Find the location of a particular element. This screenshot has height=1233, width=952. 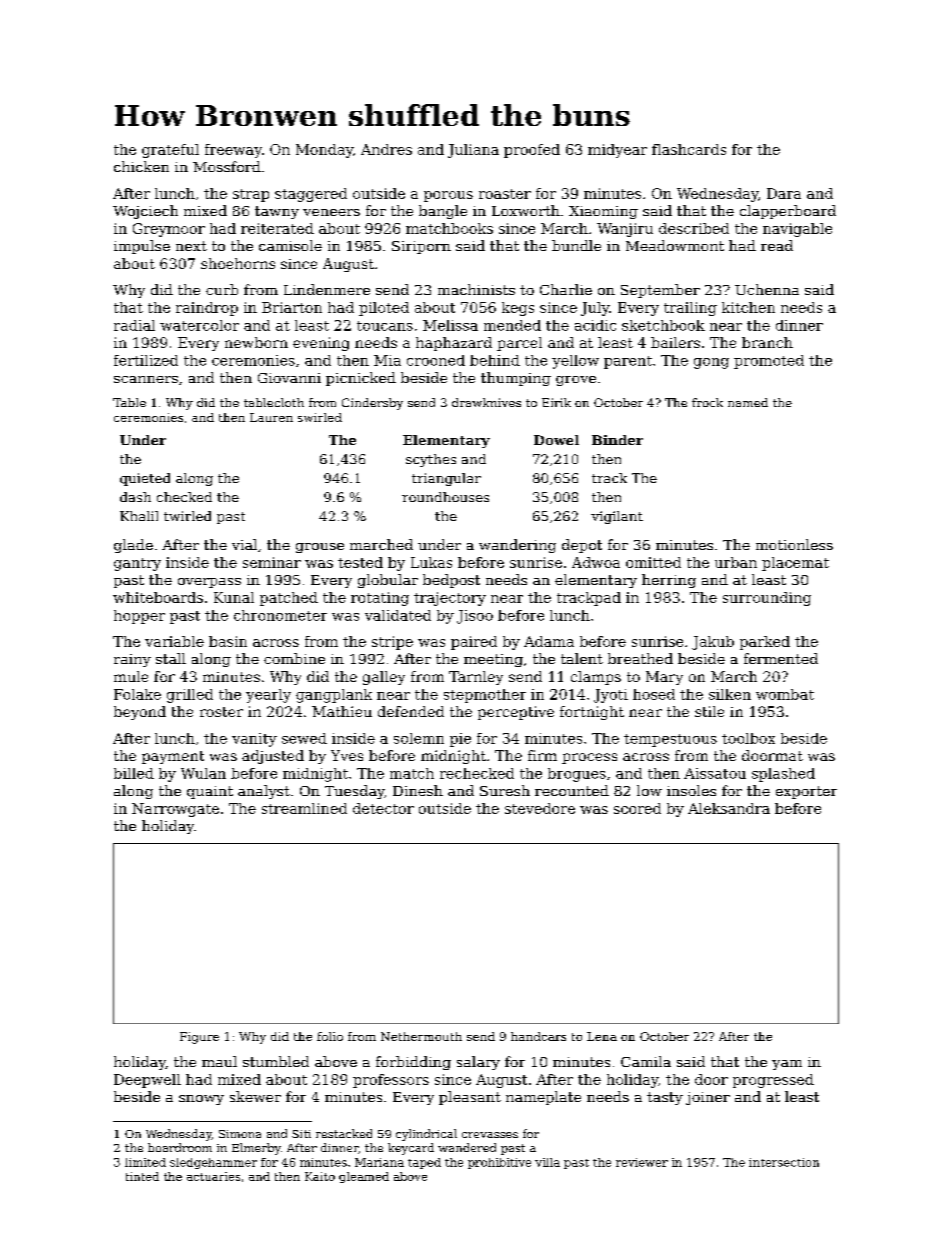

fertilized is located at coordinates (146, 360).
